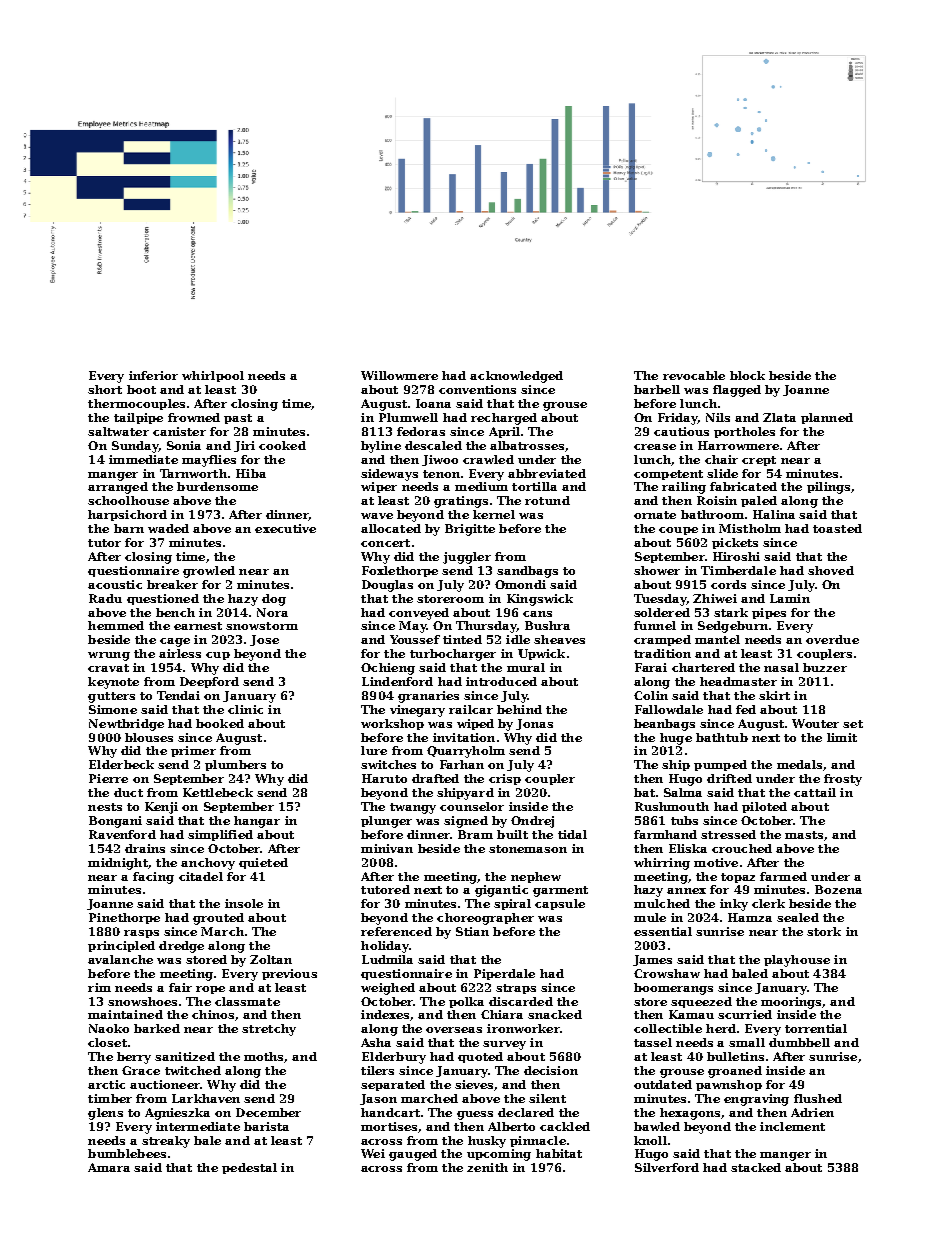  Describe the element at coordinates (736, 556) in the screenshot. I see `Hiroshi` at that location.
